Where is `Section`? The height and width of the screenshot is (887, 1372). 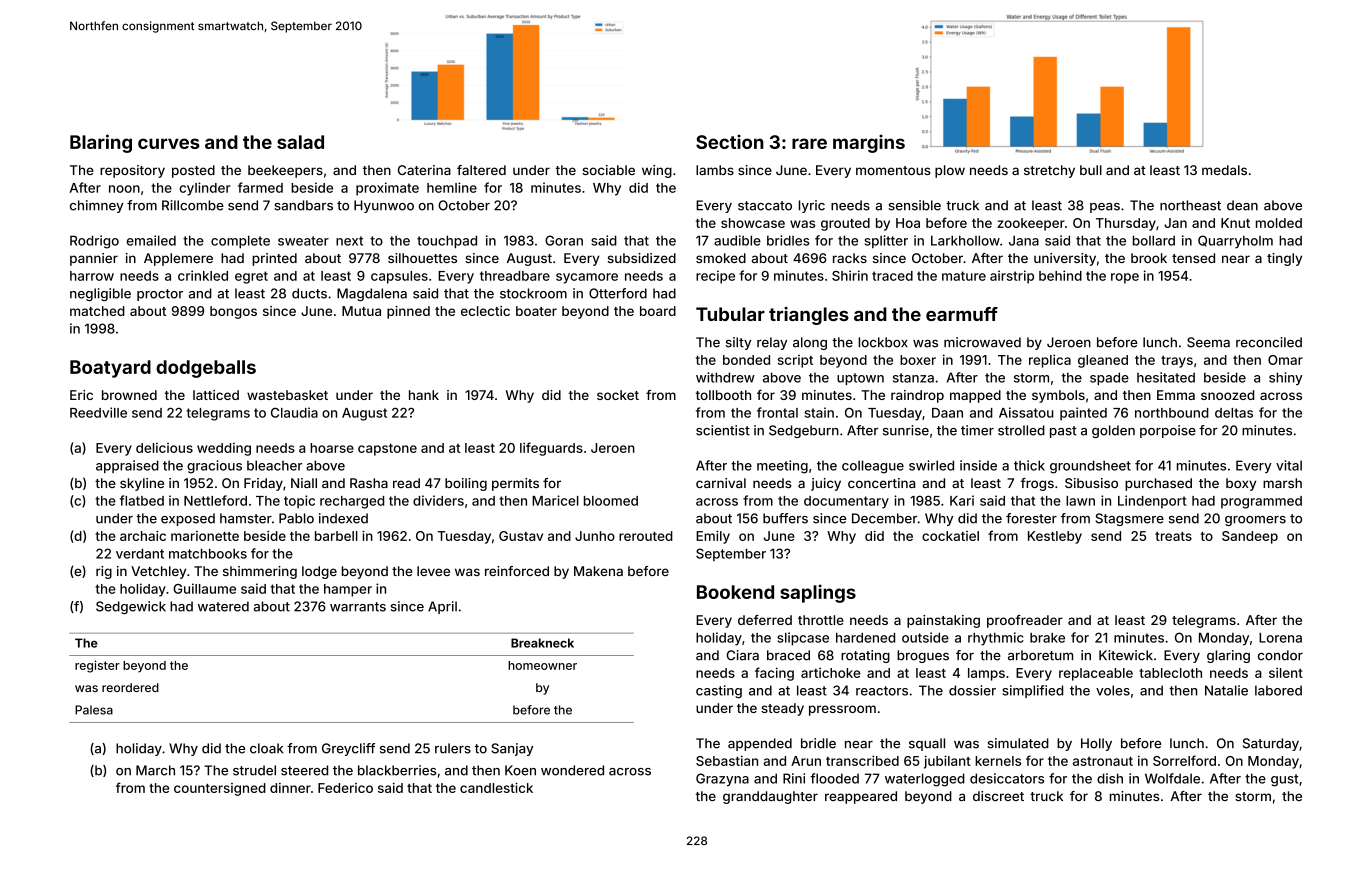
Section is located at coordinates (730, 141).
